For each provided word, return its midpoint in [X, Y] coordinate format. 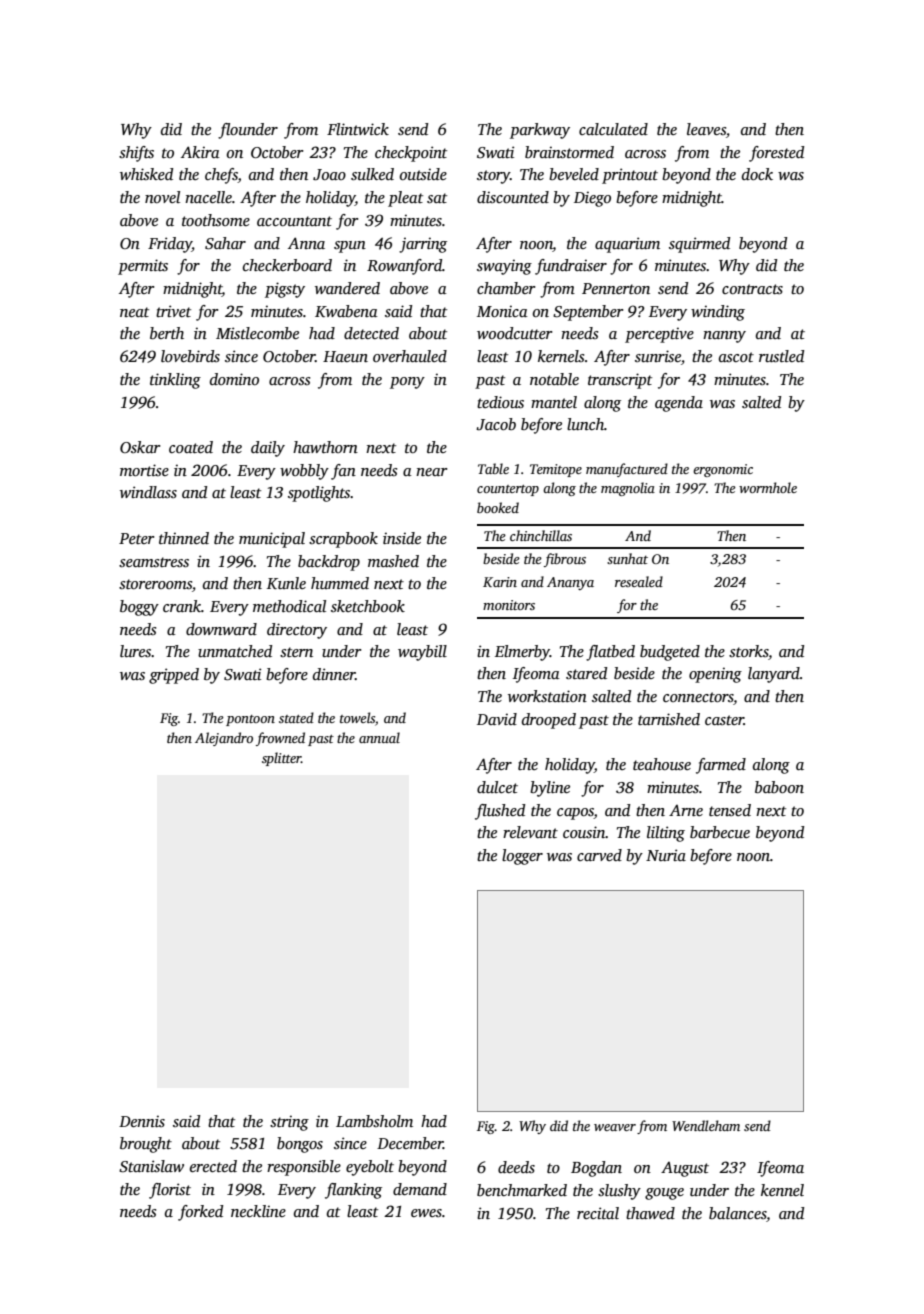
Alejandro [224, 739]
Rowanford [404, 267]
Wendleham [706, 1125]
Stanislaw [151, 1166]
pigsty [285, 290]
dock [757, 174]
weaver [615, 1127]
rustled [781, 356]
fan [343, 472]
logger [522, 857]
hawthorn [325, 447]
